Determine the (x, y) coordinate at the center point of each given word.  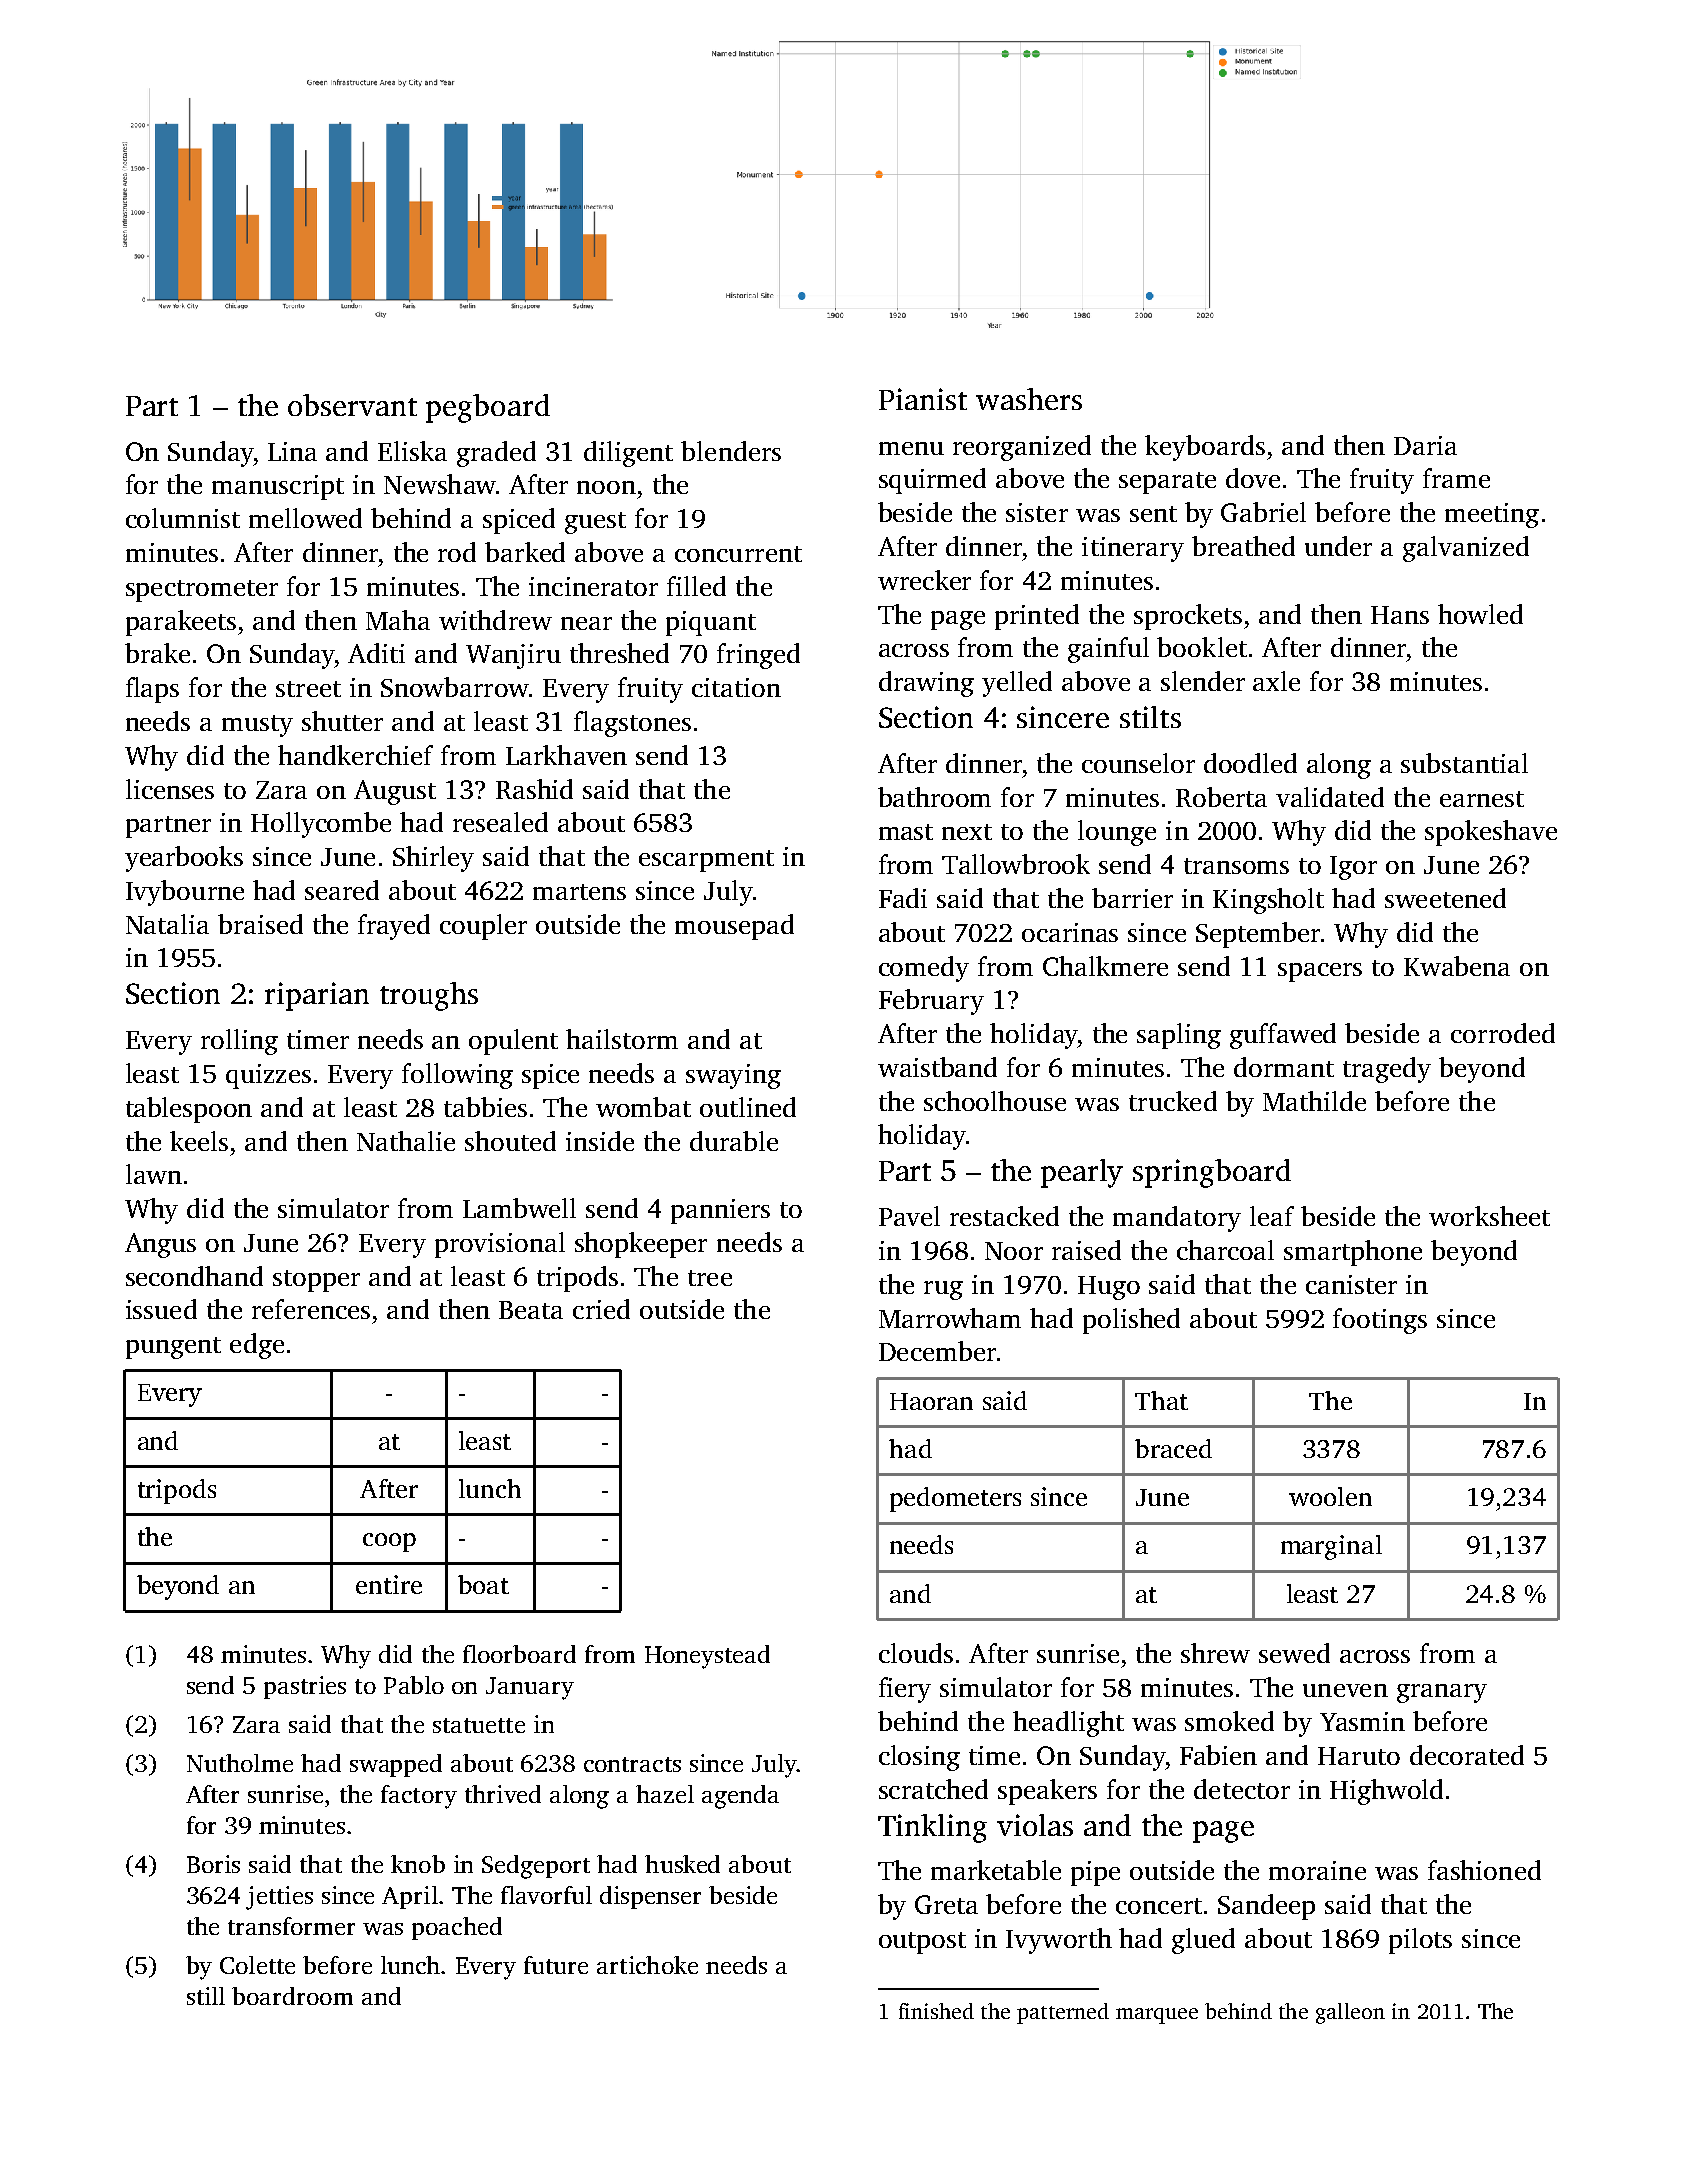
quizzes (268, 1076)
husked (682, 1864)
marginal (1331, 1547)
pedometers (955, 1499)
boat (483, 1584)
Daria (1425, 445)
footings (1380, 1321)
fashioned (1484, 1870)
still (206, 1996)
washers (1029, 399)
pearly (1082, 1173)
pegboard (488, 408)
